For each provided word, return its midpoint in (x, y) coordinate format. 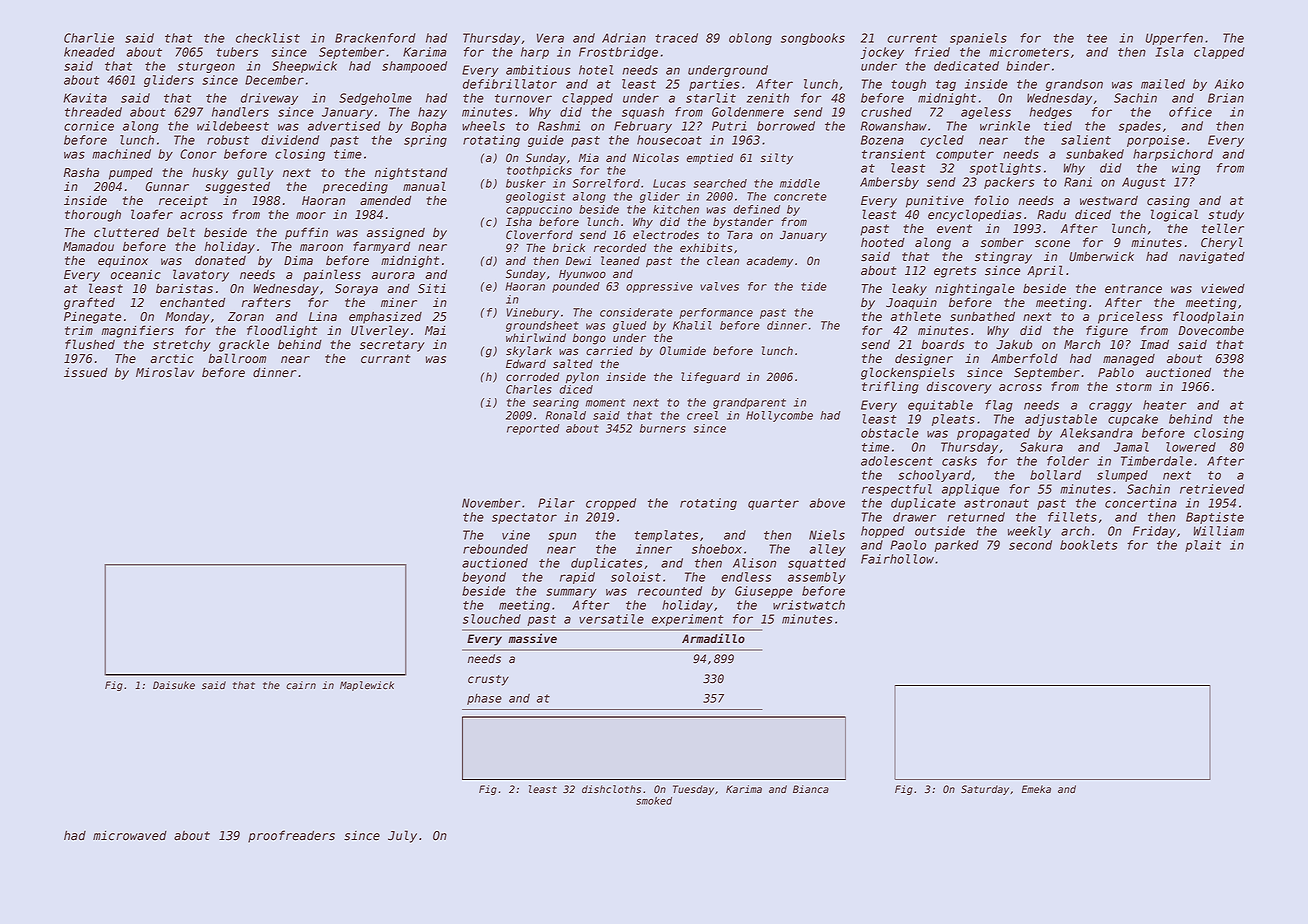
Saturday (985, 790)
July (402, 836)
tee (1097, 38)
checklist (268, 38)
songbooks (813, 39)
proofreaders (291, 836)
